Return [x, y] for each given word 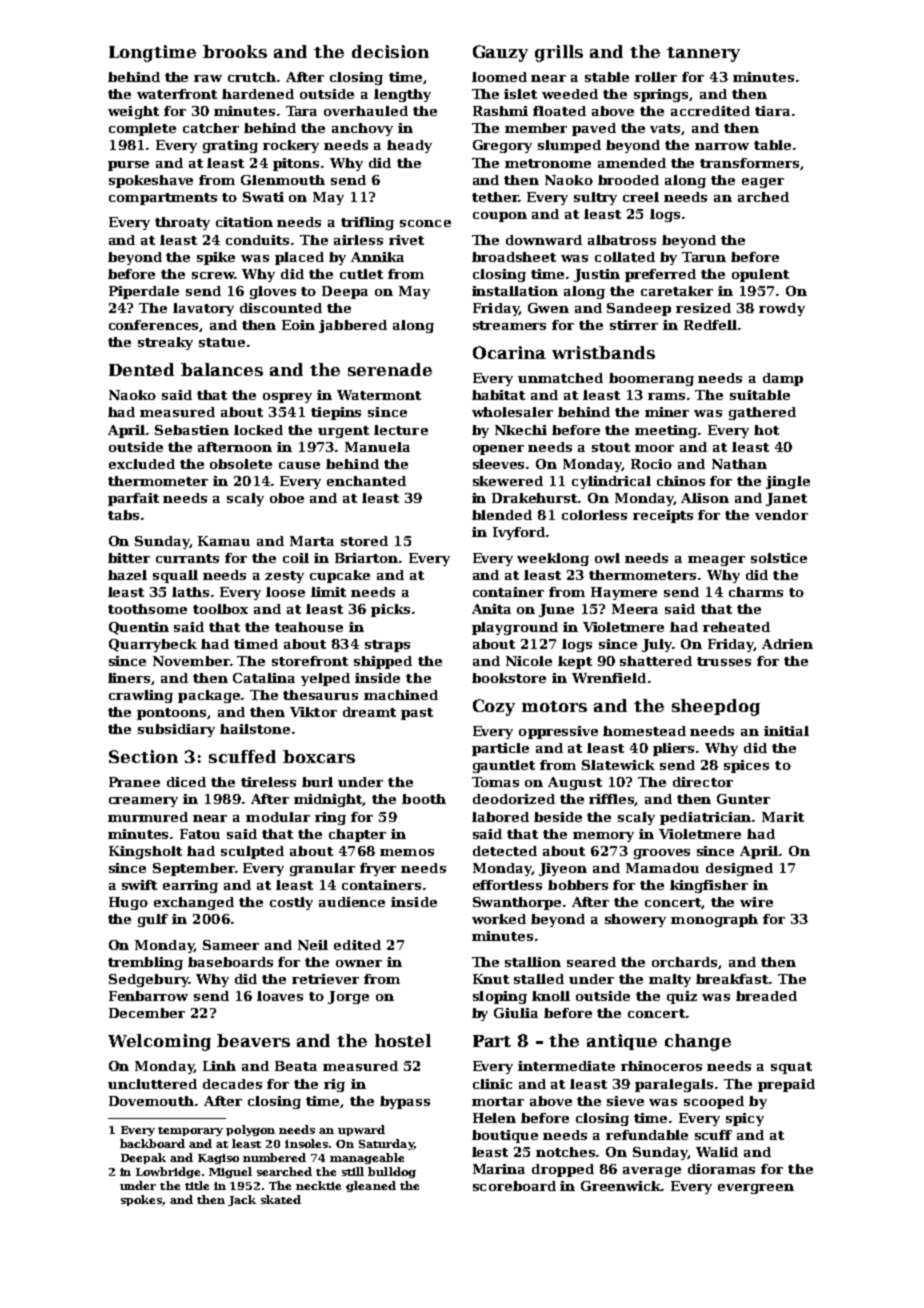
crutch [252, 77]
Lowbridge [168, 1172]
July [657, 645]
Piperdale [144, 292]
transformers [749, 163]
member [536, 128]
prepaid [786, 1085]
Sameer [231, 945]
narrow [722, 146]
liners [129, 678]
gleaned [371, 1186]
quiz [682, 997]
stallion [533, 962]
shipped [383, 662]
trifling [367, 223]
